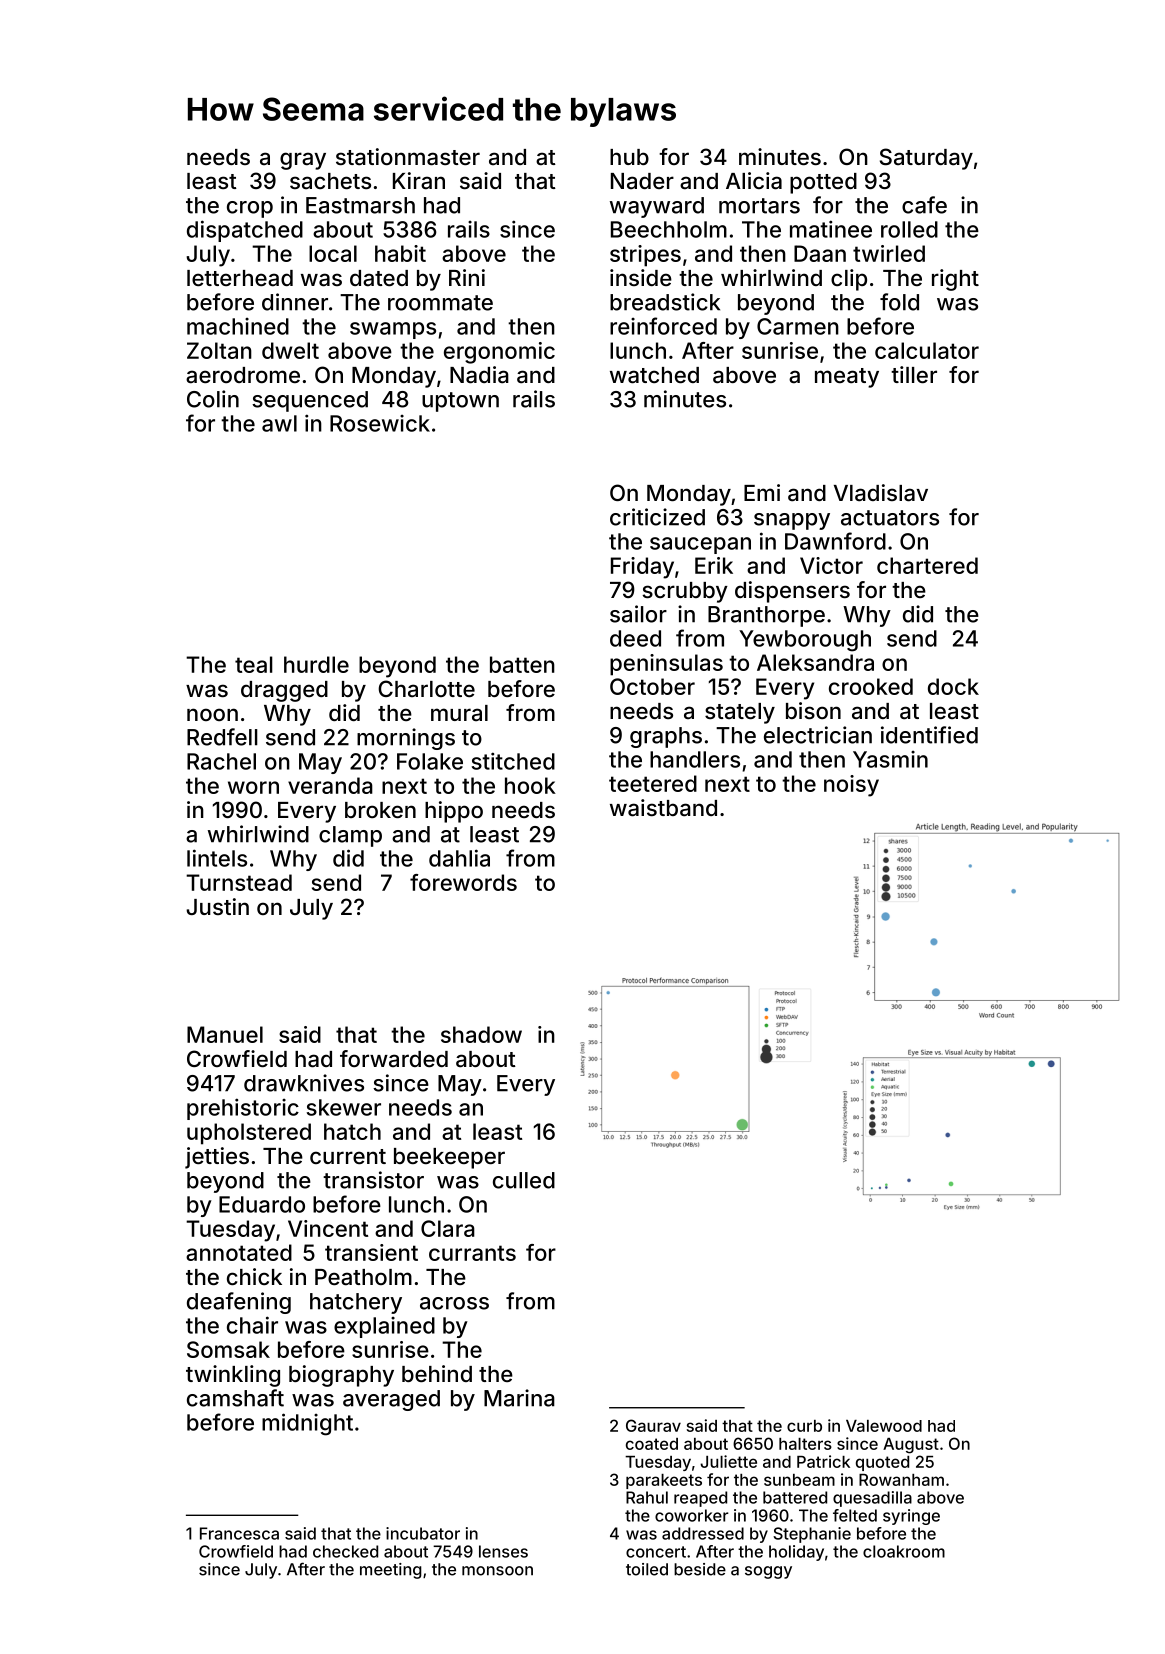  What do you see at coordinates (927, 350) in the screenshot?
I see `calculator` at bounding box center [927, 350].
